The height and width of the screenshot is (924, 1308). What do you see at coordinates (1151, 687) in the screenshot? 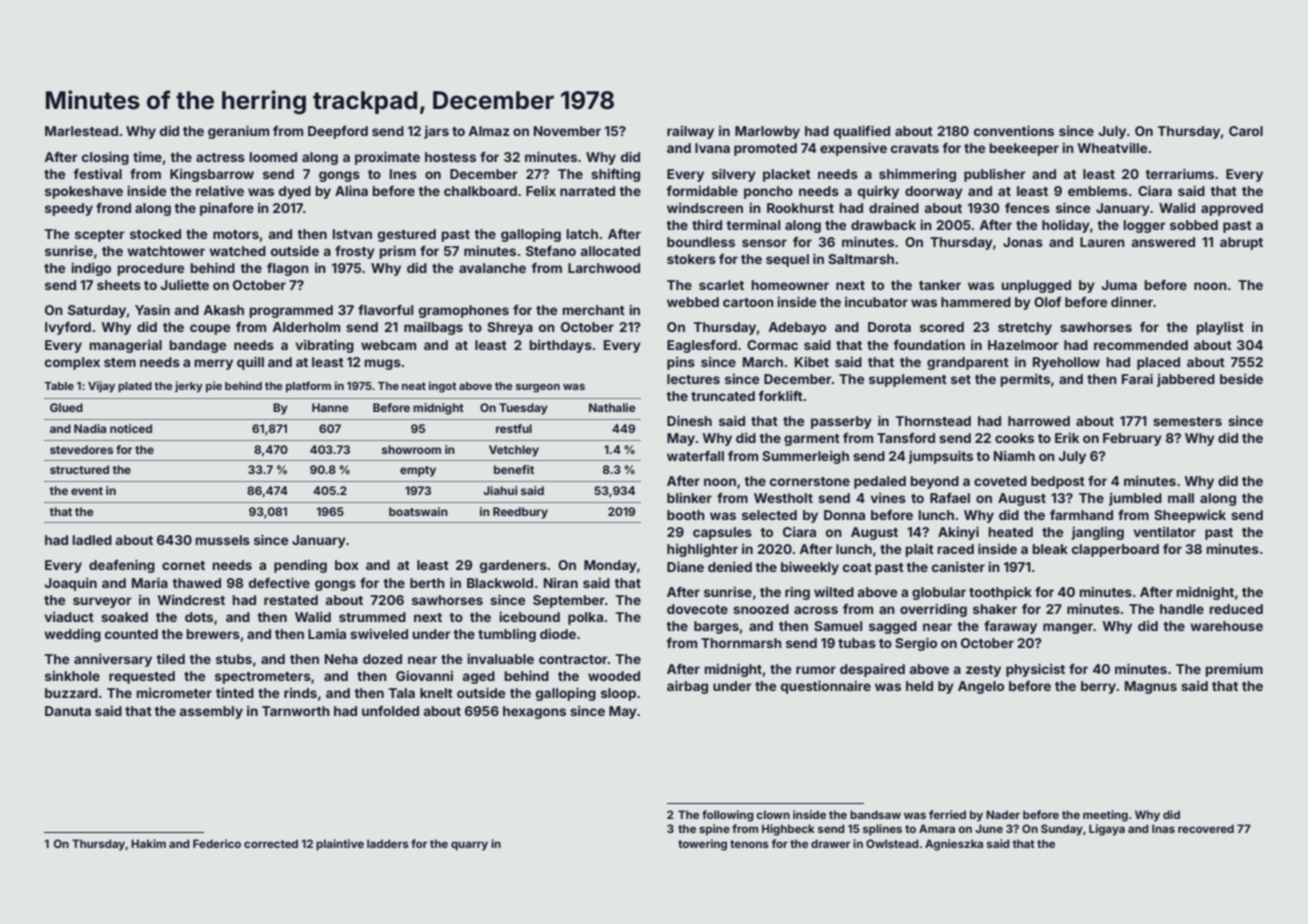
I see `Magnus` at bounding box center [1151, 687].
